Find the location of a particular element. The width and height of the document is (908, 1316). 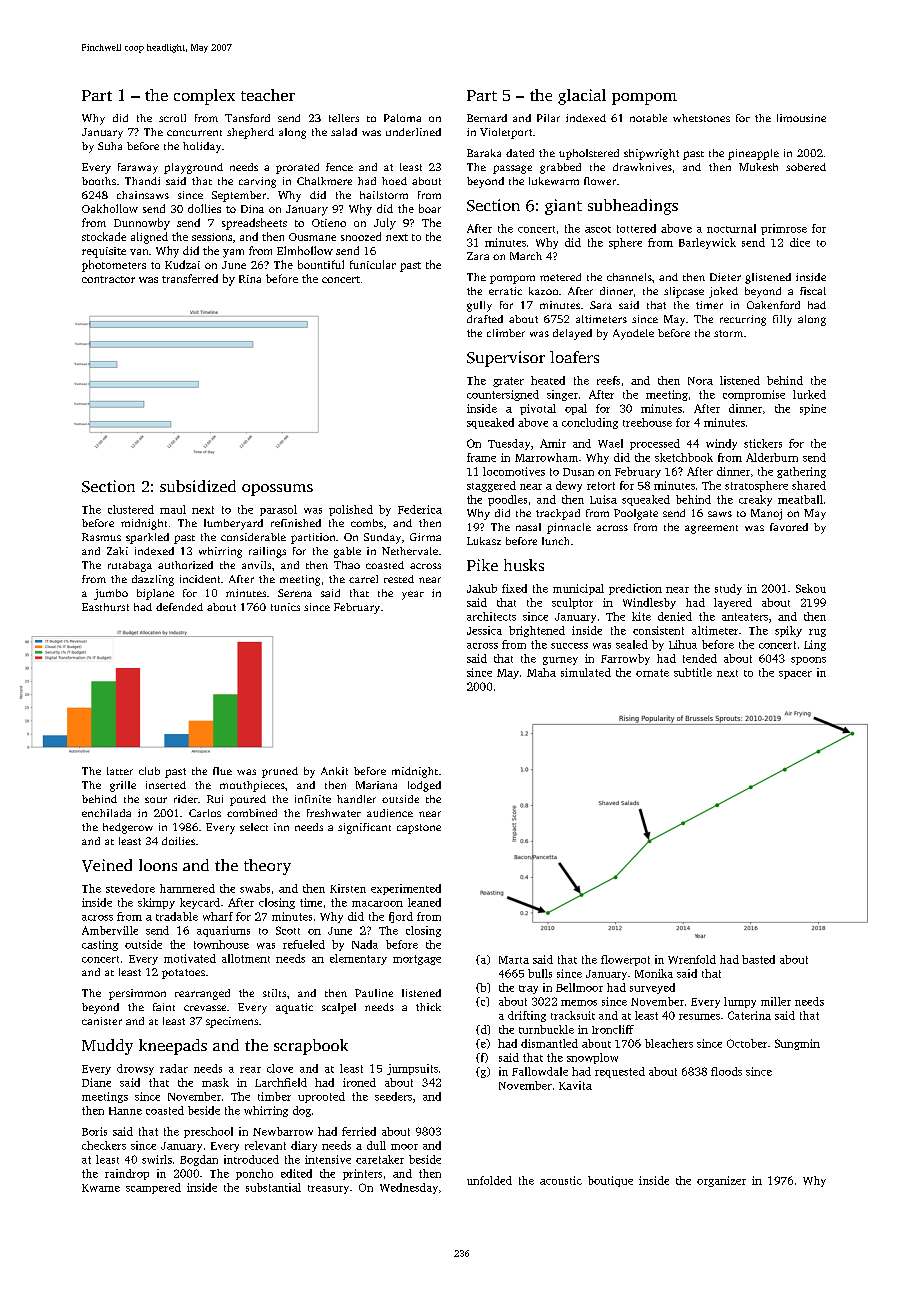

glacial is located at coordinates (582, 97).
